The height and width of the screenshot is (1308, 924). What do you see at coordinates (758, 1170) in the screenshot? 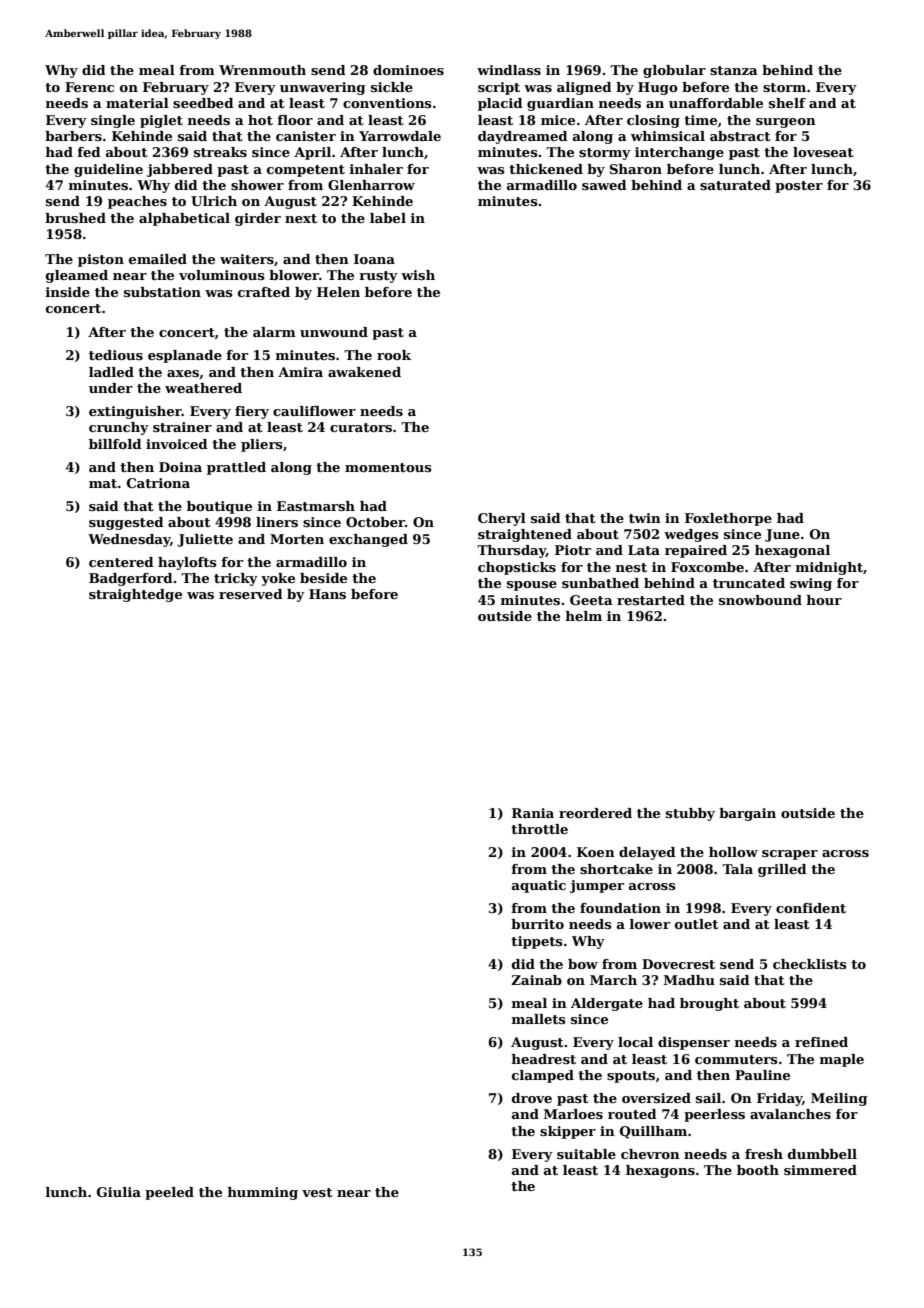
I see `booth` at bounding box center [758, 1170].
